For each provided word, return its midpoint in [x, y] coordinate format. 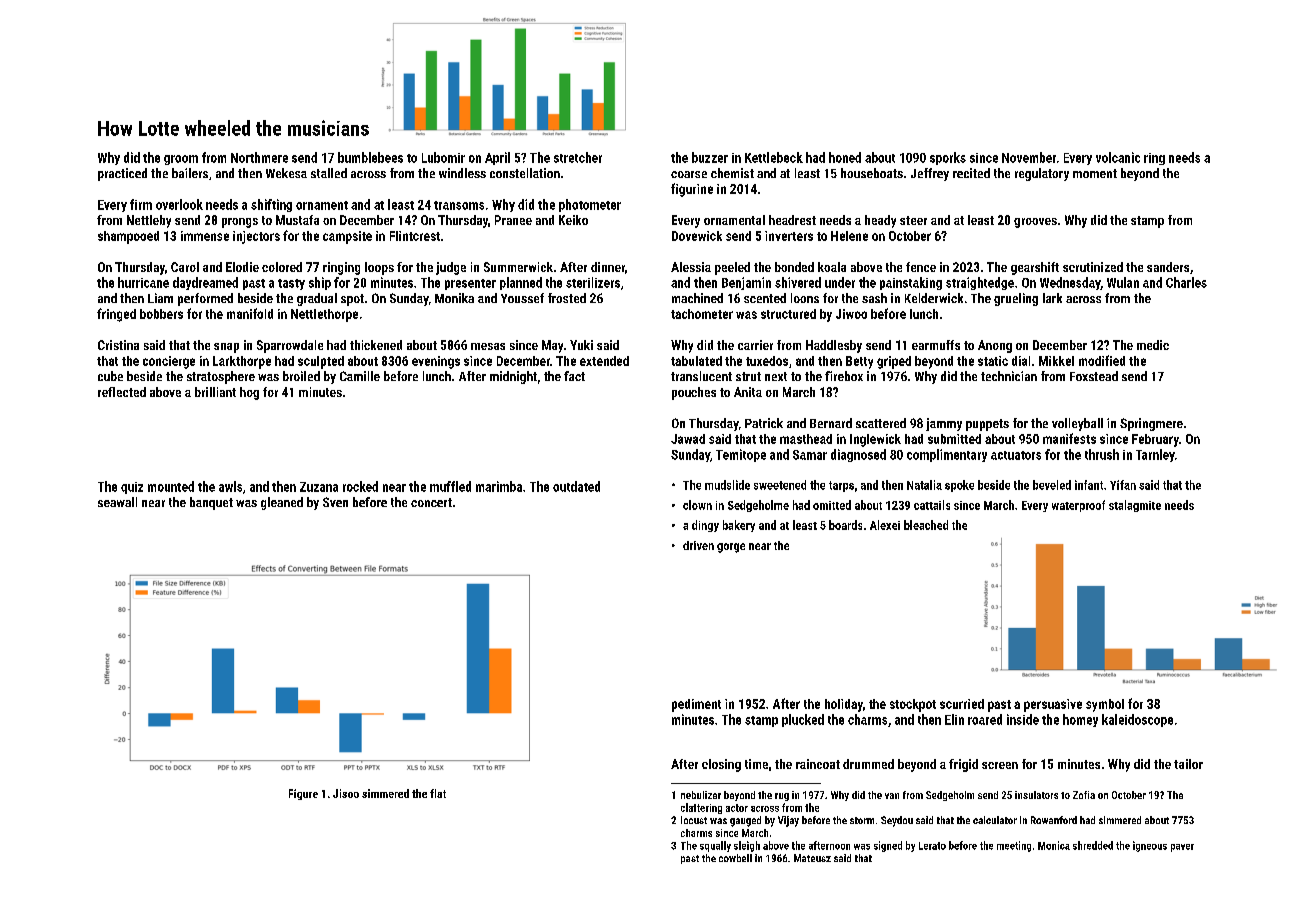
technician [1009, 376]
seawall [117, 502]
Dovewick [697, 236]
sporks [948, 158]
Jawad [688, 439]
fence [921, 267]
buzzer [710, 157]
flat [438, 793]
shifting [271, 205]
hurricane [143, 282]
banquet [211, 503]
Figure [303, 794]
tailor [1188, 764]
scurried [962, 704]
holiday [844, 705]
